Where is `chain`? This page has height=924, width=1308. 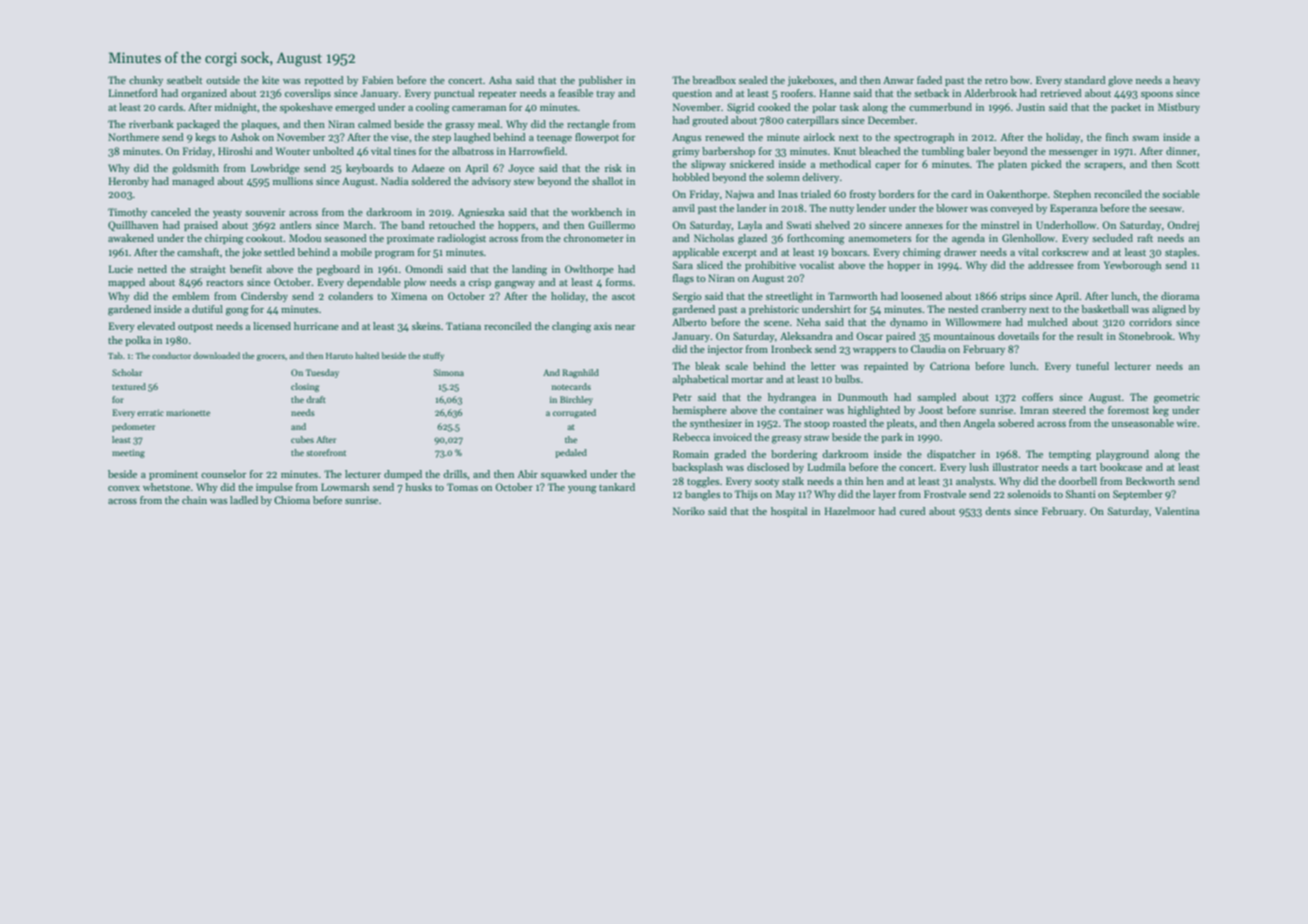 chain is located at coordinates (194, 500).
